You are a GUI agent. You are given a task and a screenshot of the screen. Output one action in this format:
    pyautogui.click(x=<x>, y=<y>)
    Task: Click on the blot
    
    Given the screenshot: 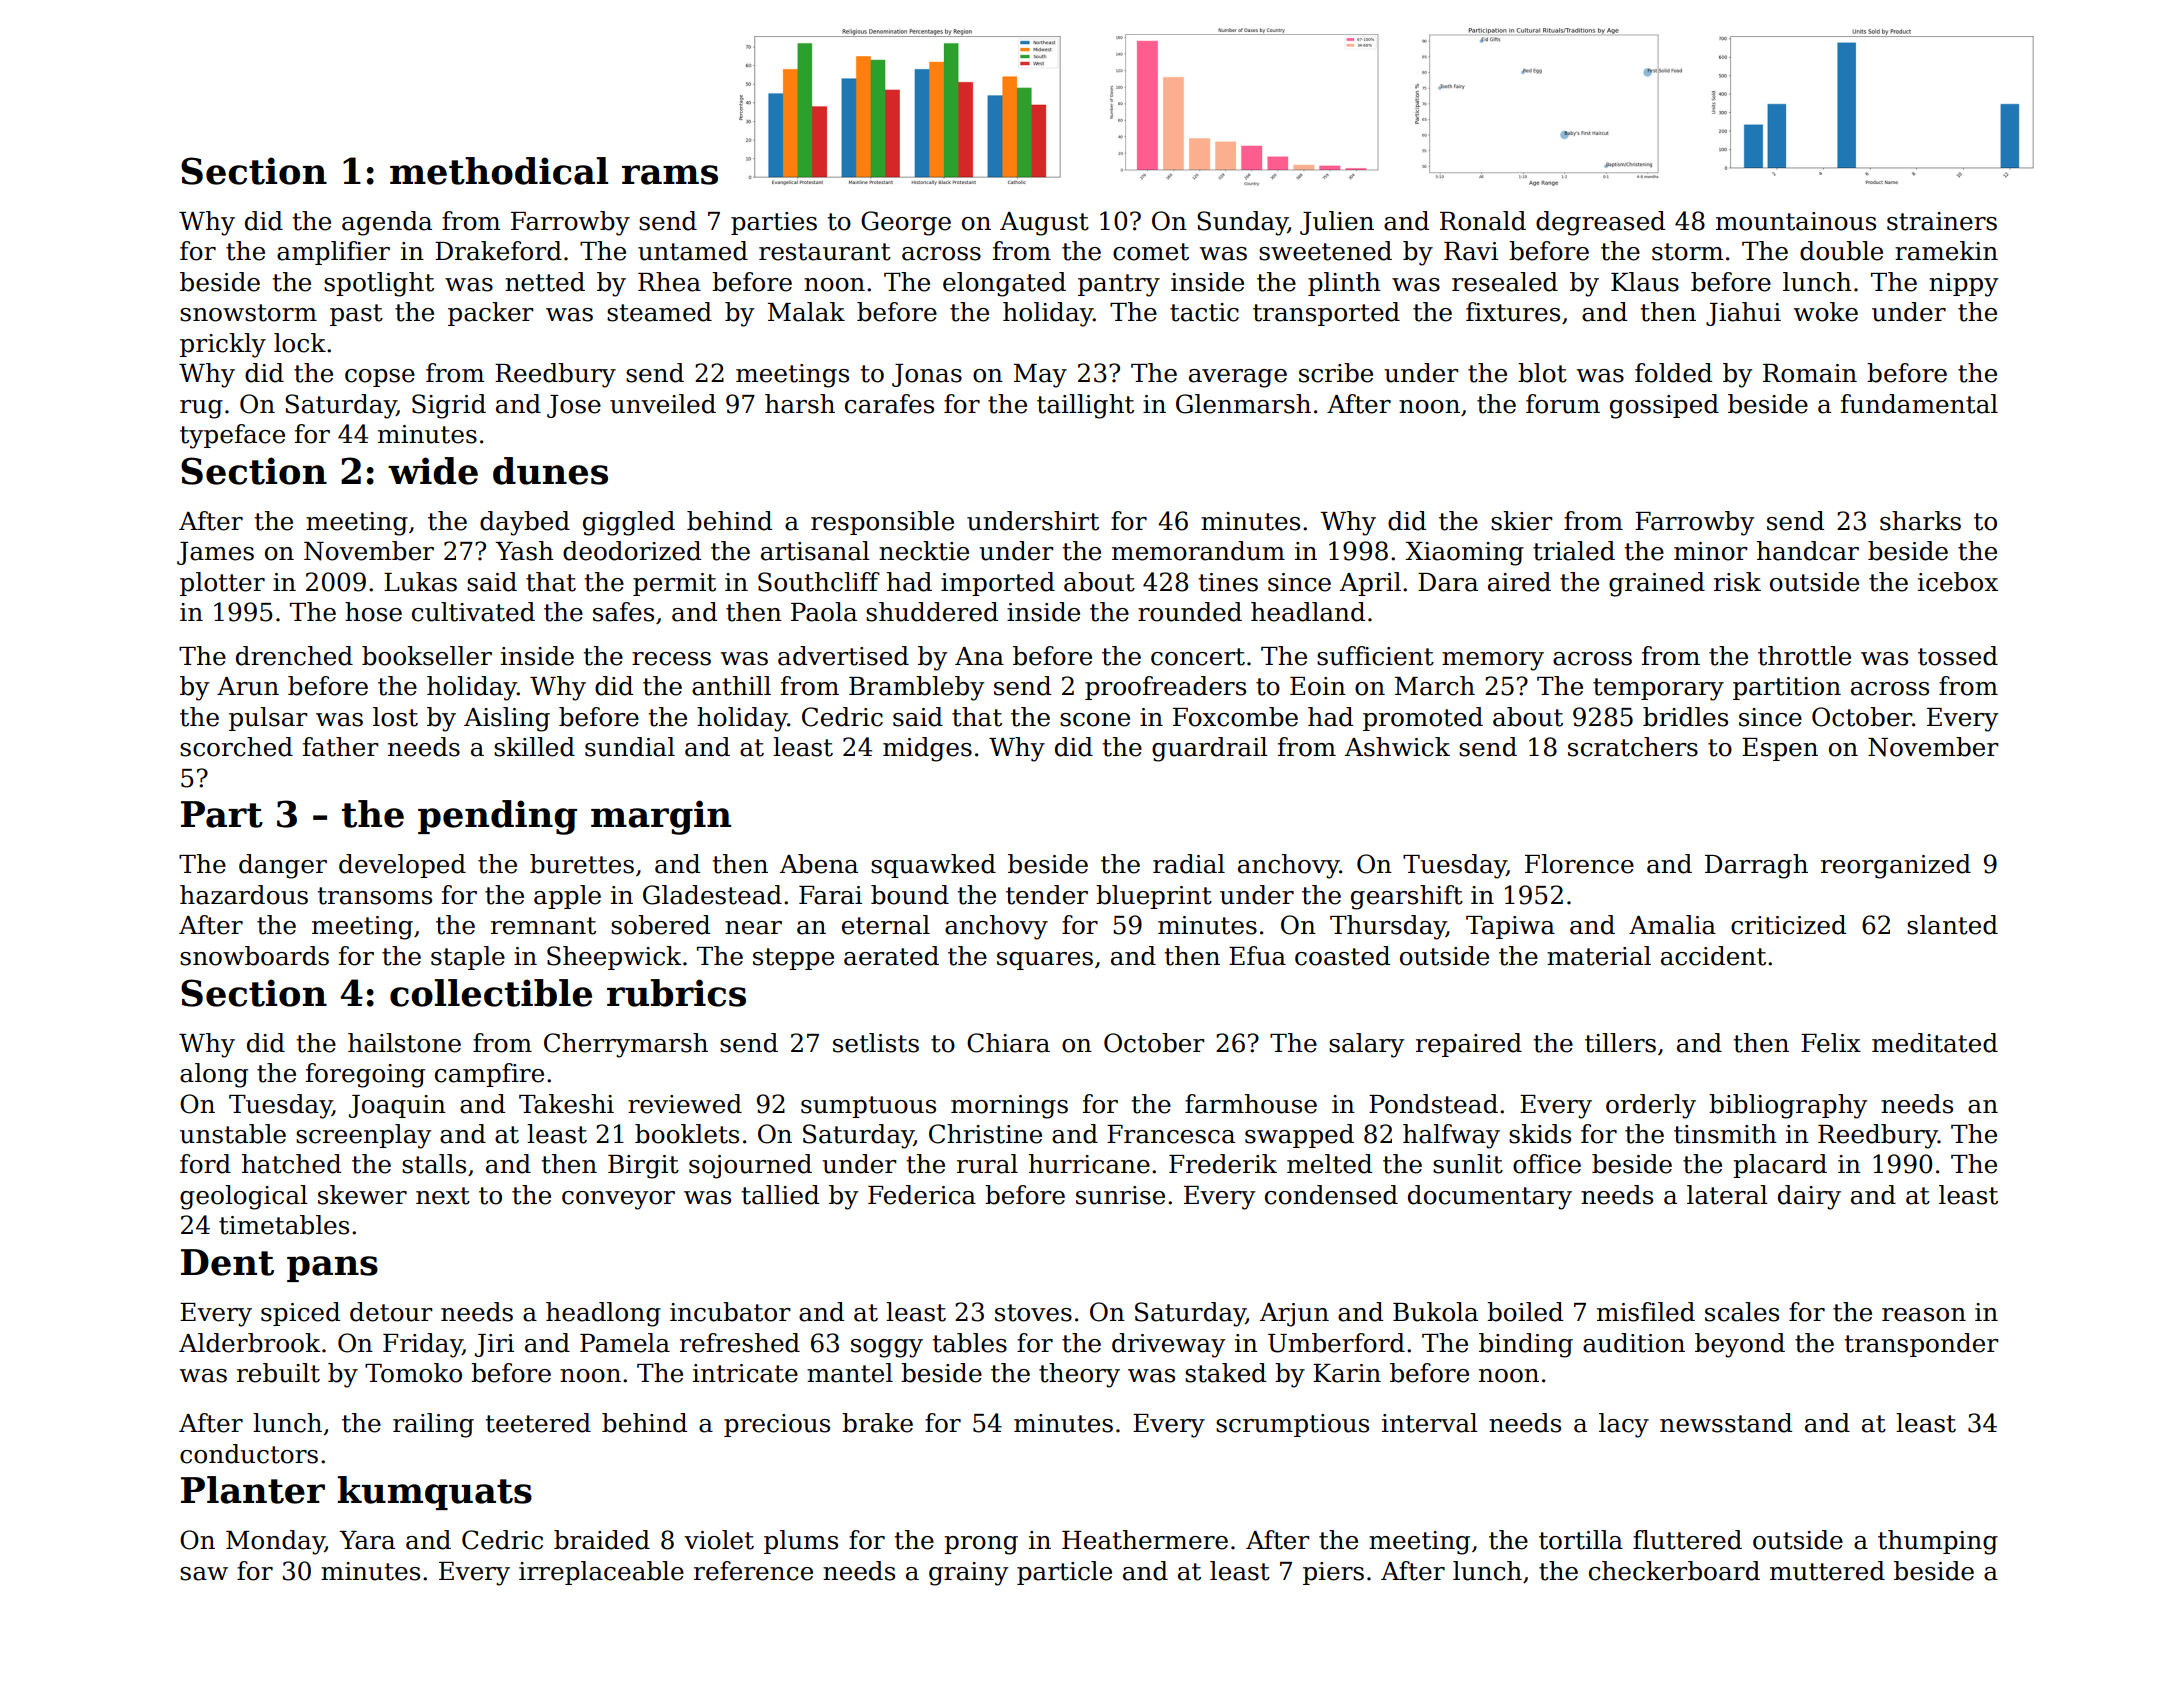 What is the action you would take?
    pyautogui.click(x=1542, y=373)
